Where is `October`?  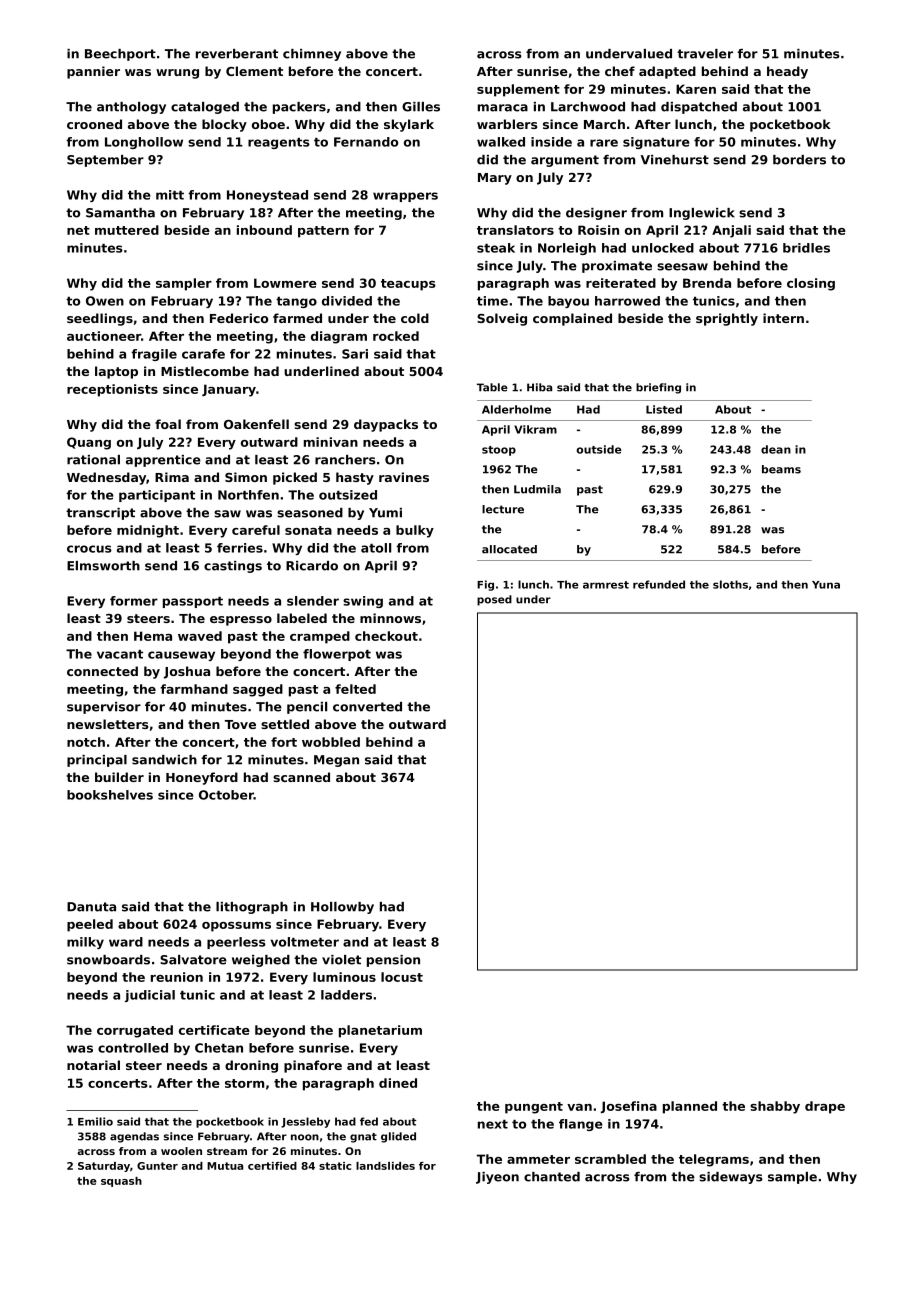 October is located at coordinates (226, 795).
